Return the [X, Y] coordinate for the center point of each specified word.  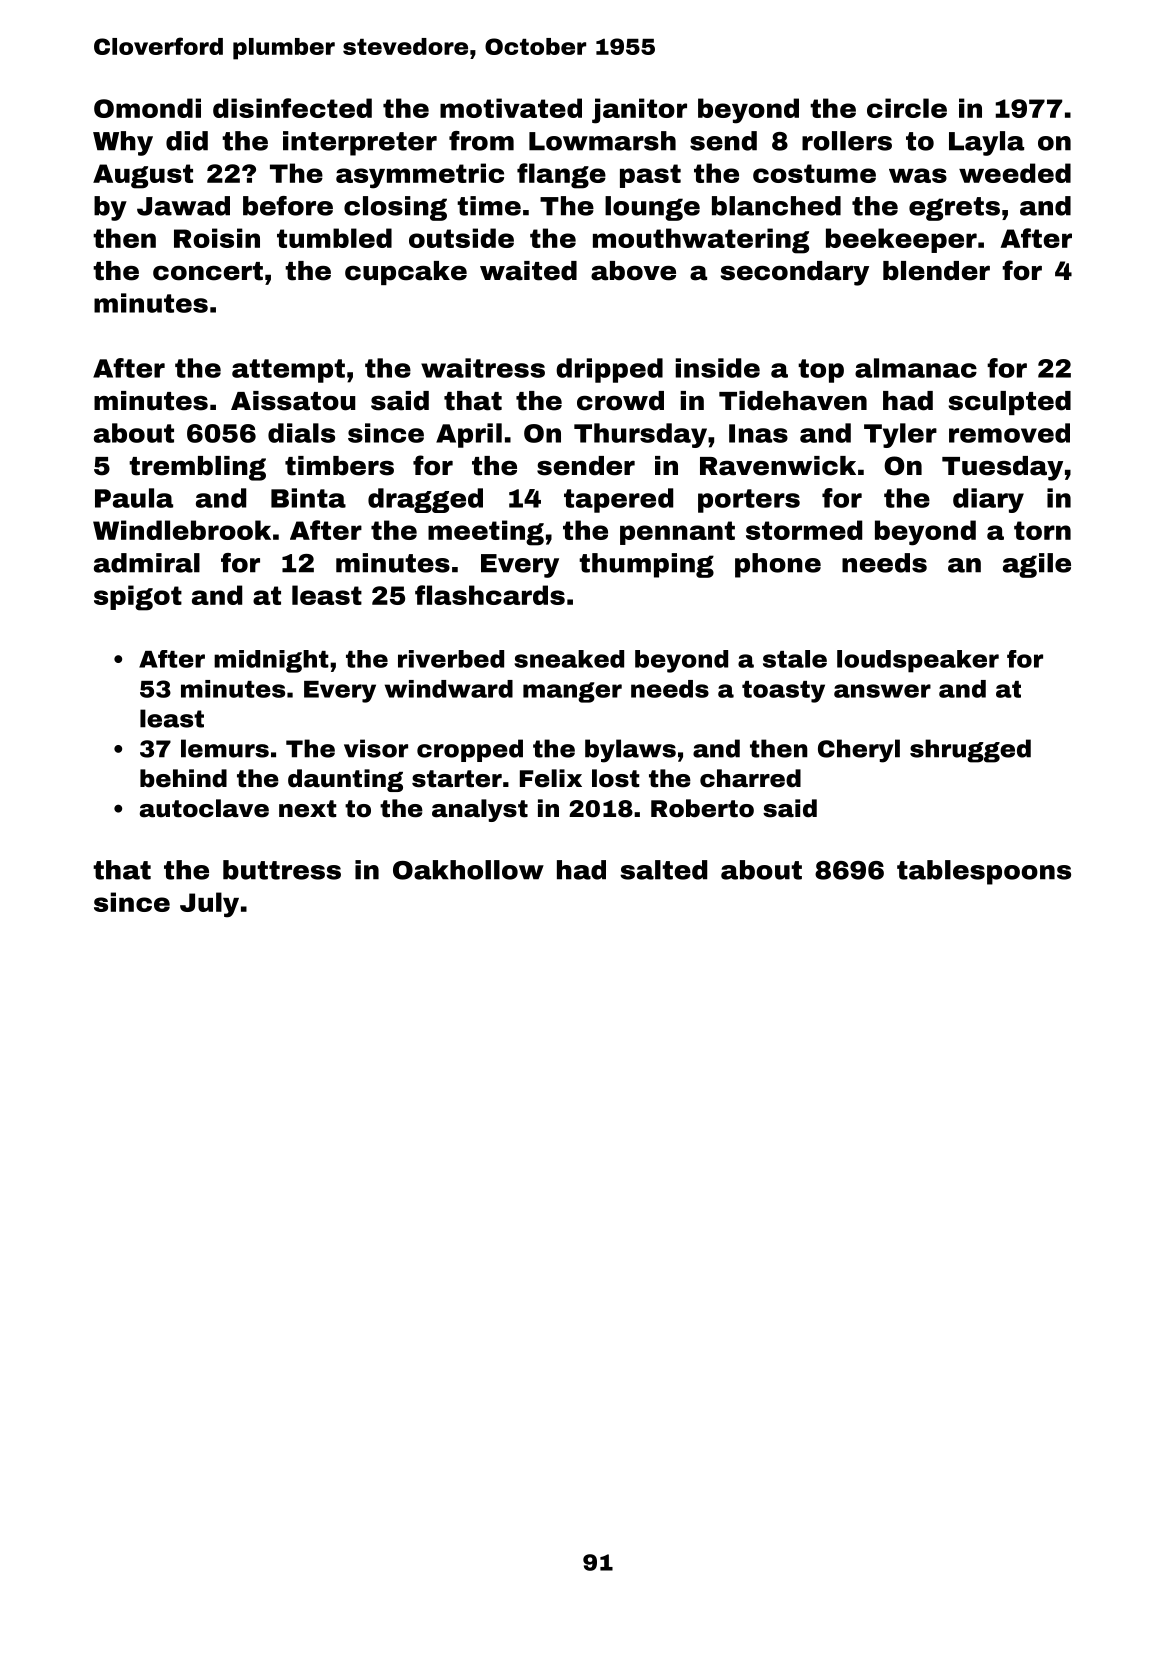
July [209, 905]
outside [461, 238]
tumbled [334, 238]
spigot [138, 598]
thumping [646, 565]
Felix [551, 778]
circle [907, 108]
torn [1042, 530]
